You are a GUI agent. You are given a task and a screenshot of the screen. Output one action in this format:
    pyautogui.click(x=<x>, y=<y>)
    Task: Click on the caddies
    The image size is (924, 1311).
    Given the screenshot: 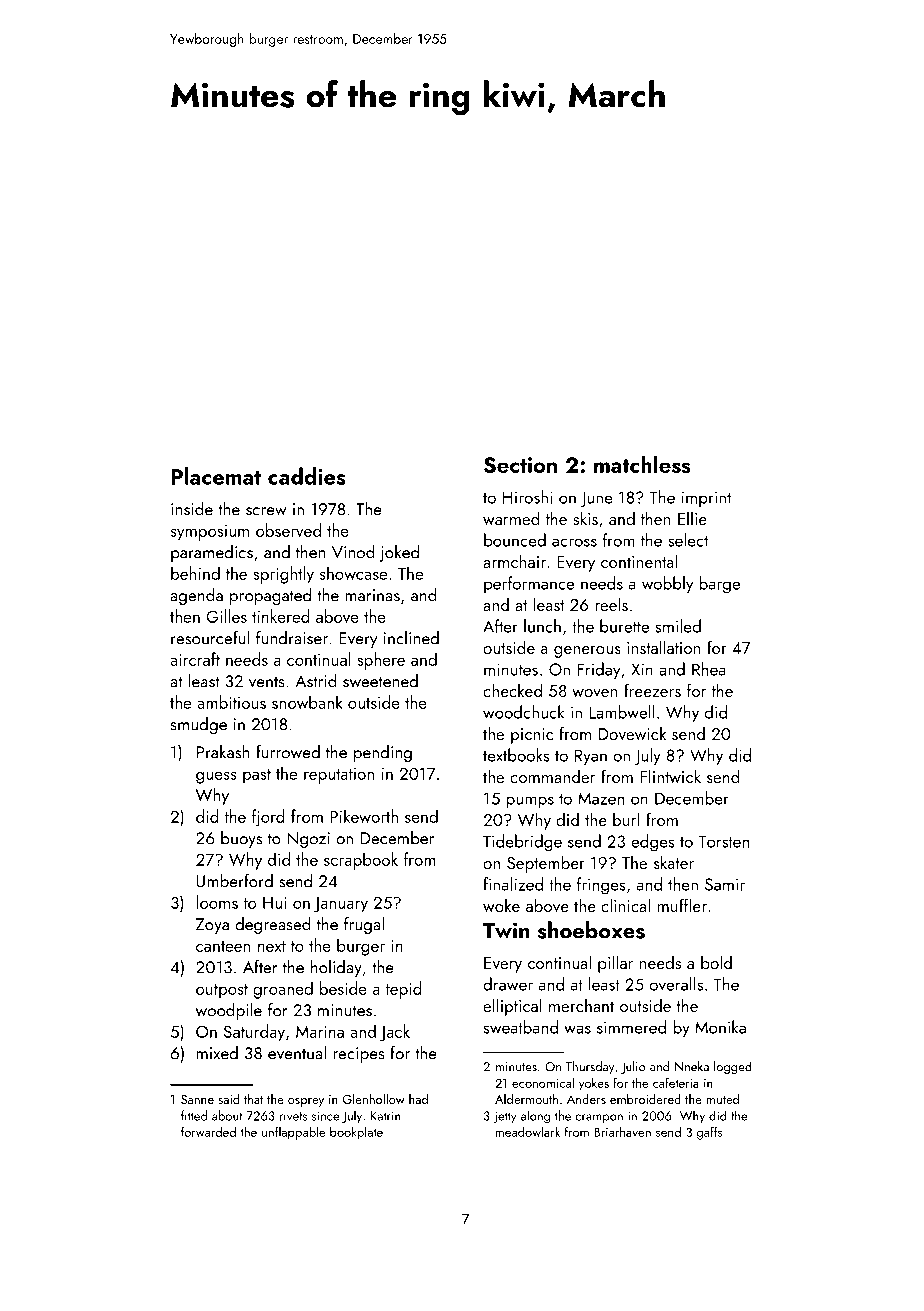 What is the action you would take?
    pyautogui.click(x=307, y=476)
